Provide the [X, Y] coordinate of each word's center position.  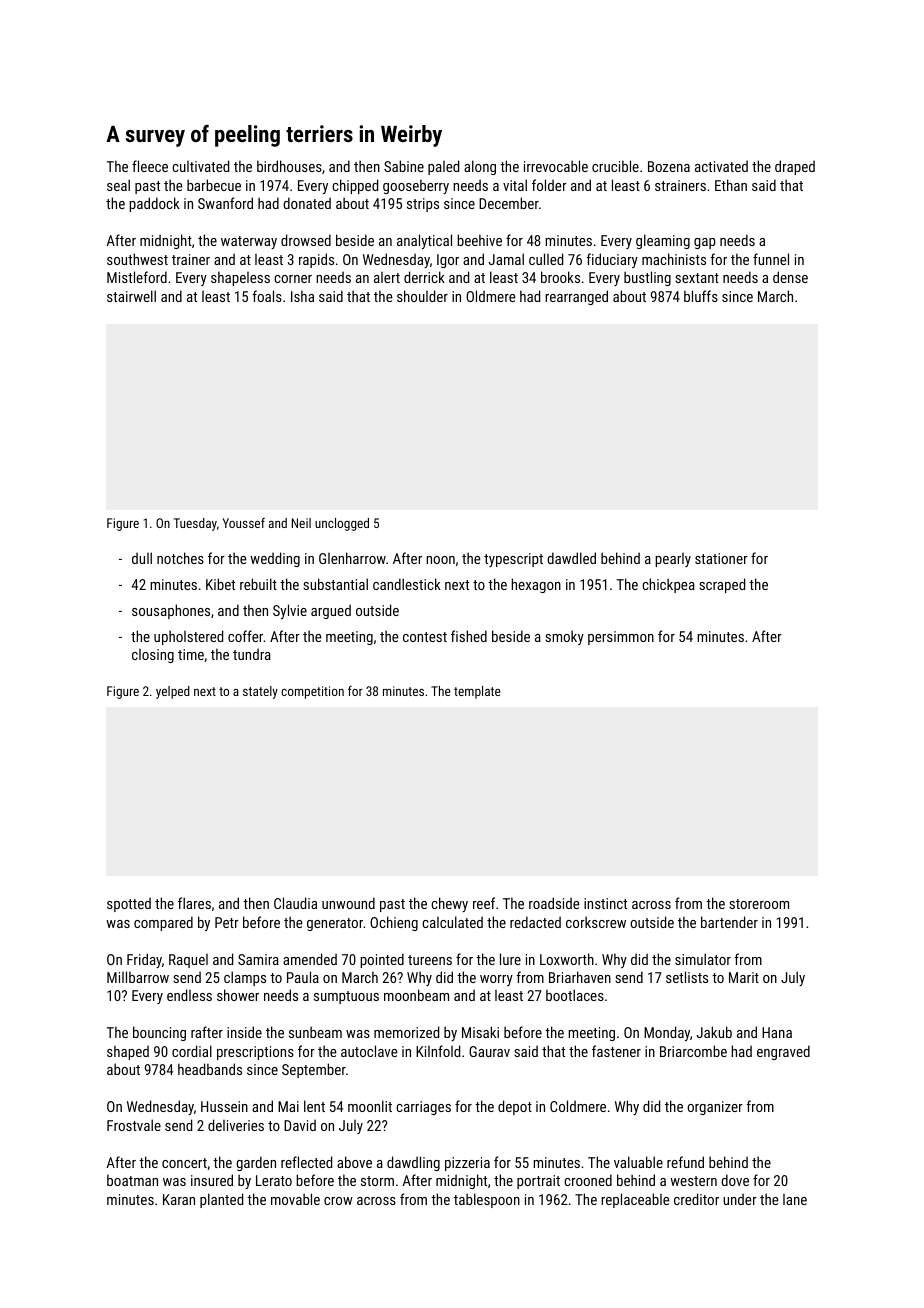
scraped [722, 585]
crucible [615, 166]
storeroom [759, 904]
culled [546, 259]
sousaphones [171, 611]
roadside [554, 903]
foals [267, 296]
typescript [513, 560]
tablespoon [487, 1200]
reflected [306, 1162]
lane [795, 1199]
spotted [129, 904]
